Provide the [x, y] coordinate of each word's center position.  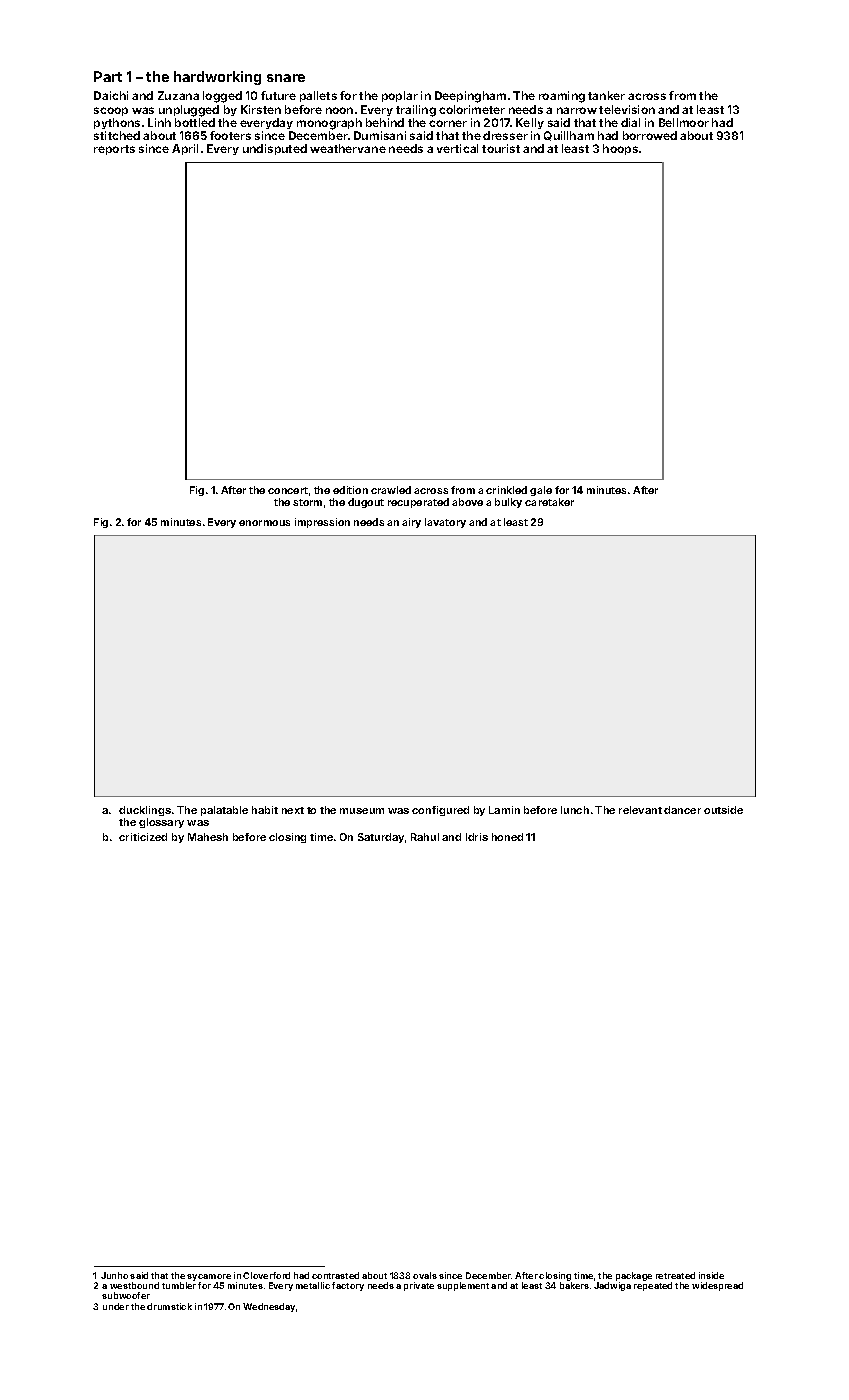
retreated [675, 1275]
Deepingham [470, 97]
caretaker [549, 502]
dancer [682, 810]
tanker [606, 95]
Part [108, 76]
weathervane [348, 148]
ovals [425, 1275]
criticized [143, 837]
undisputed [275, 149]
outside [723, 810]
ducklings [145, 811]
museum [362, 811]
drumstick [169, 1306]
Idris [477, 837]
